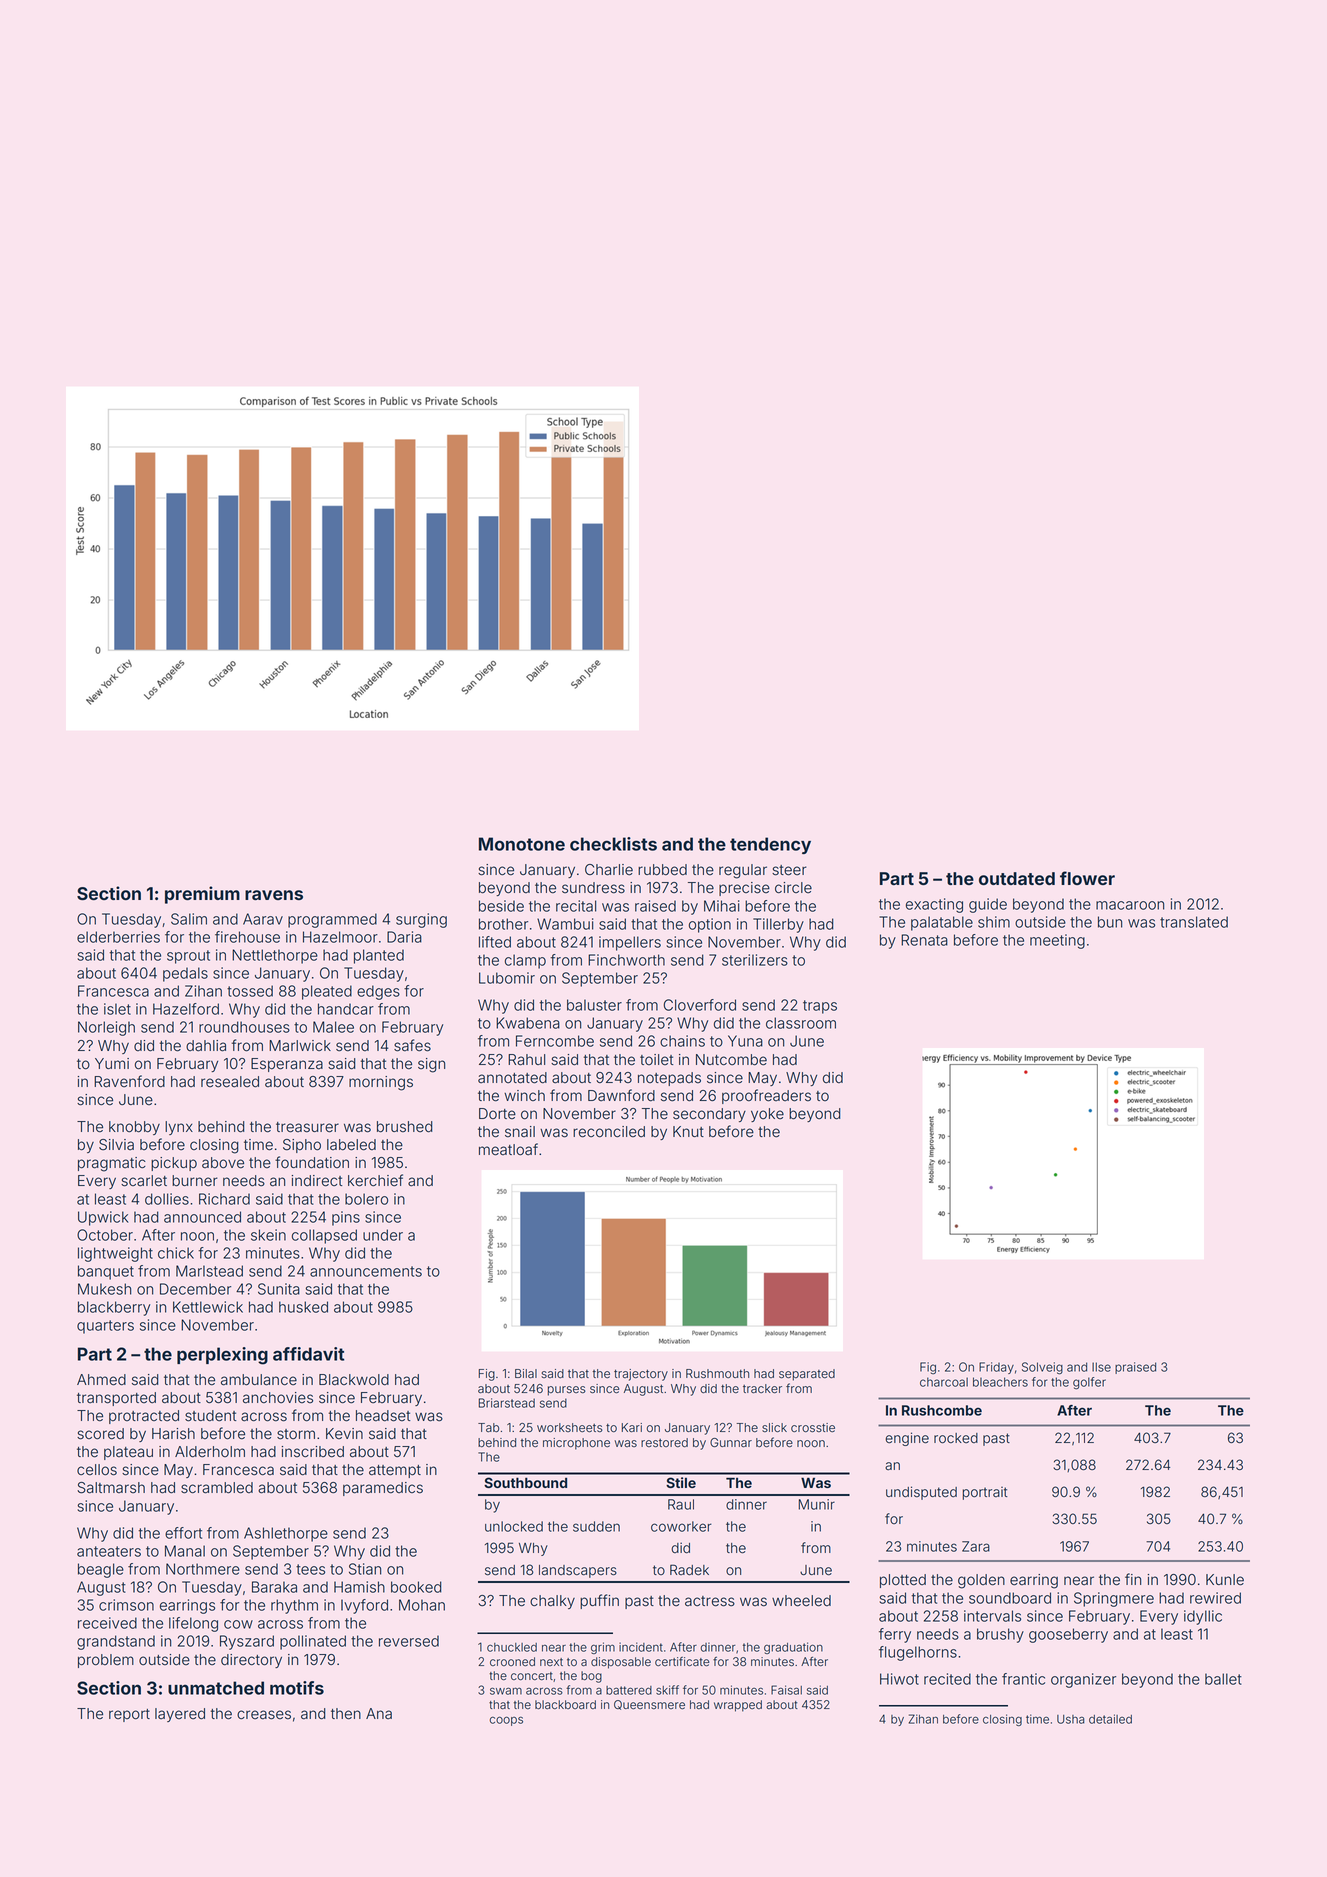 The image size is (1327, 1877). I want to click on yoke, so click(767, 1115).
